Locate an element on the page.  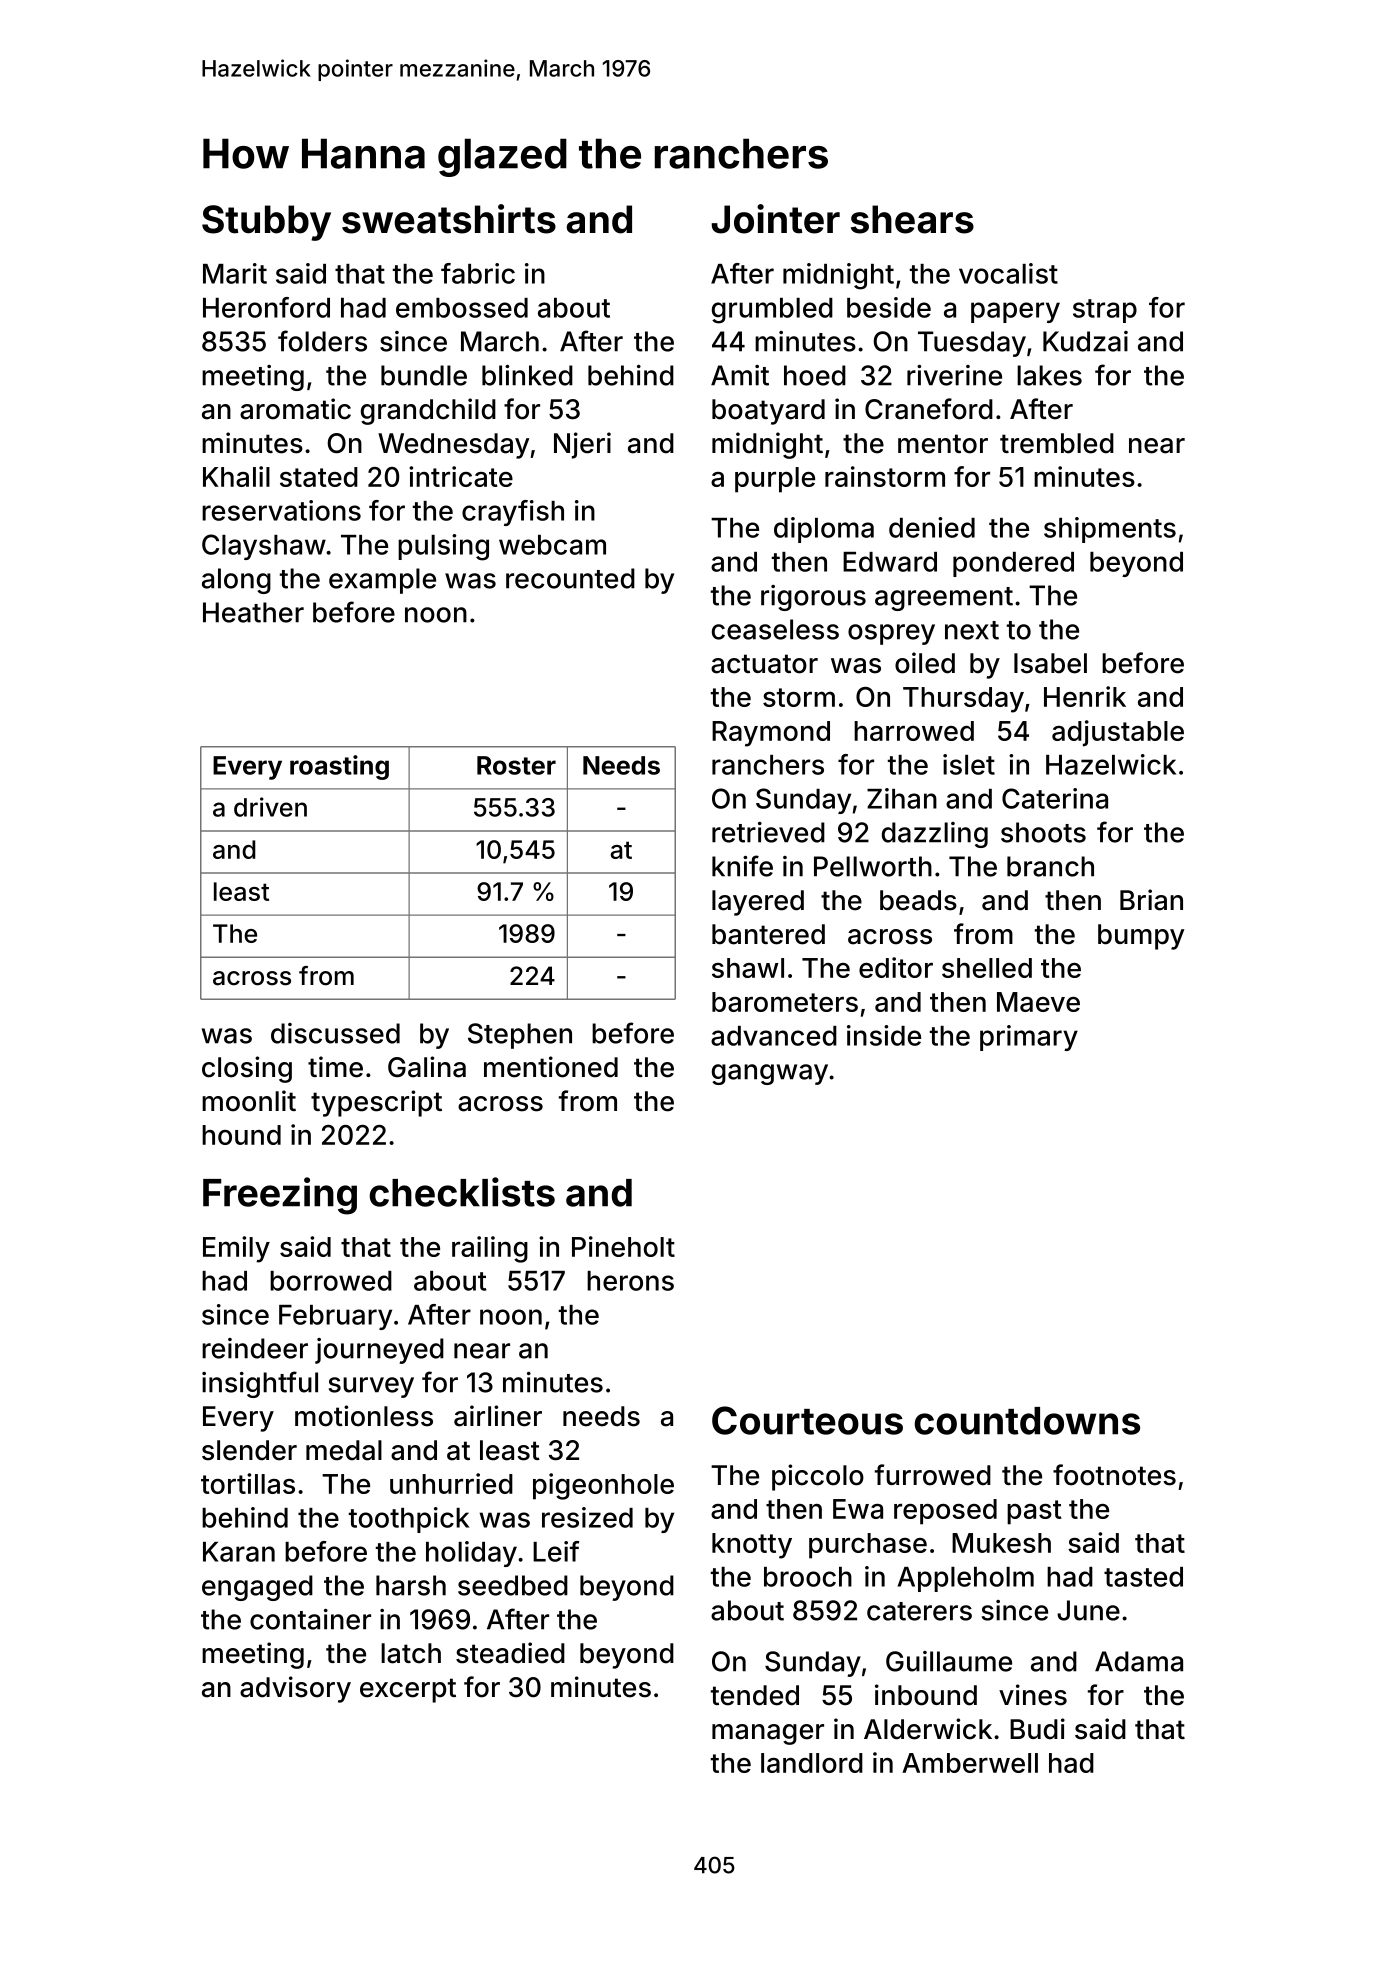
primary is located at coordinates (1029, 1038).
